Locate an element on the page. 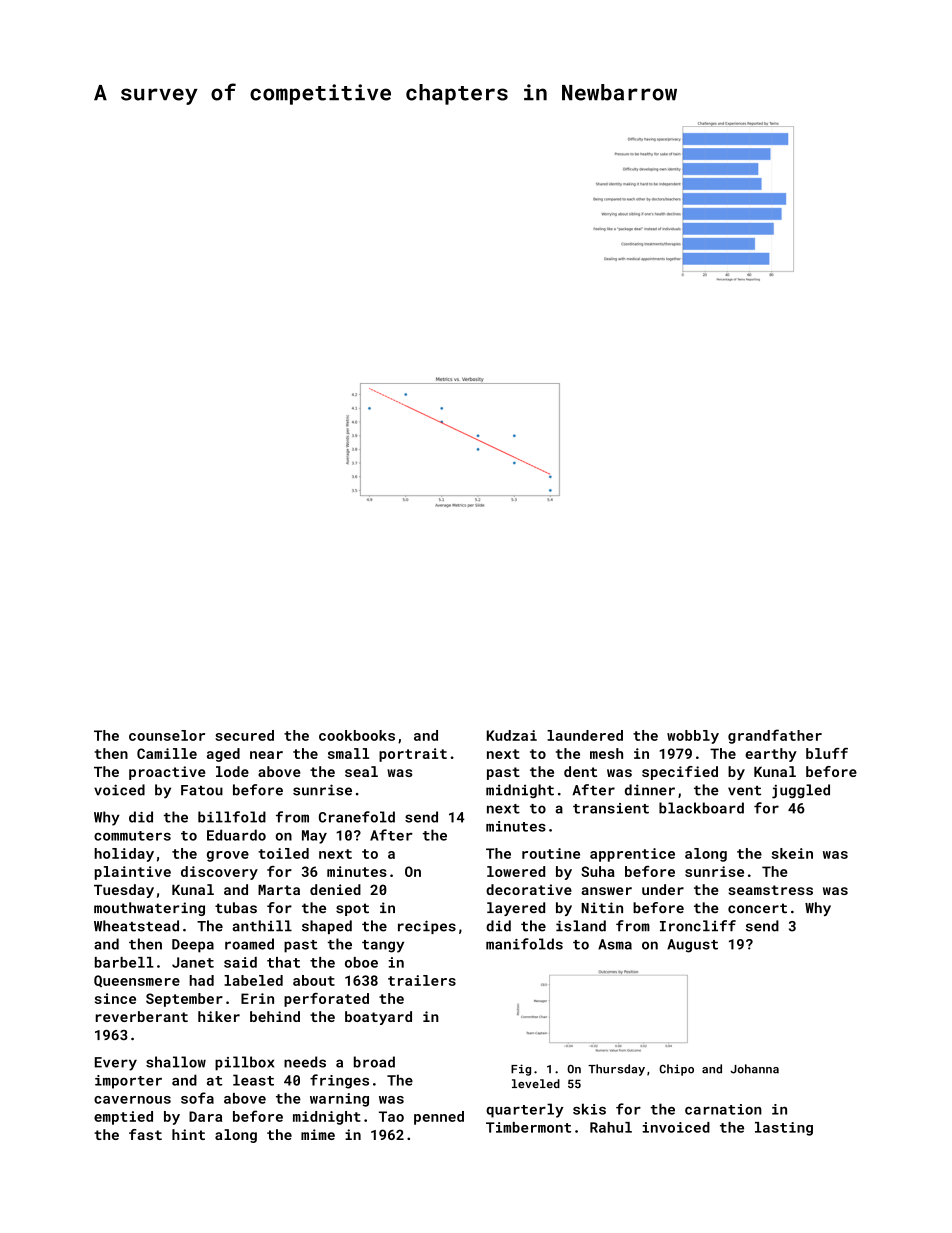 The image size is (952, 1233). Marta is located at coordinates (279, 890).
